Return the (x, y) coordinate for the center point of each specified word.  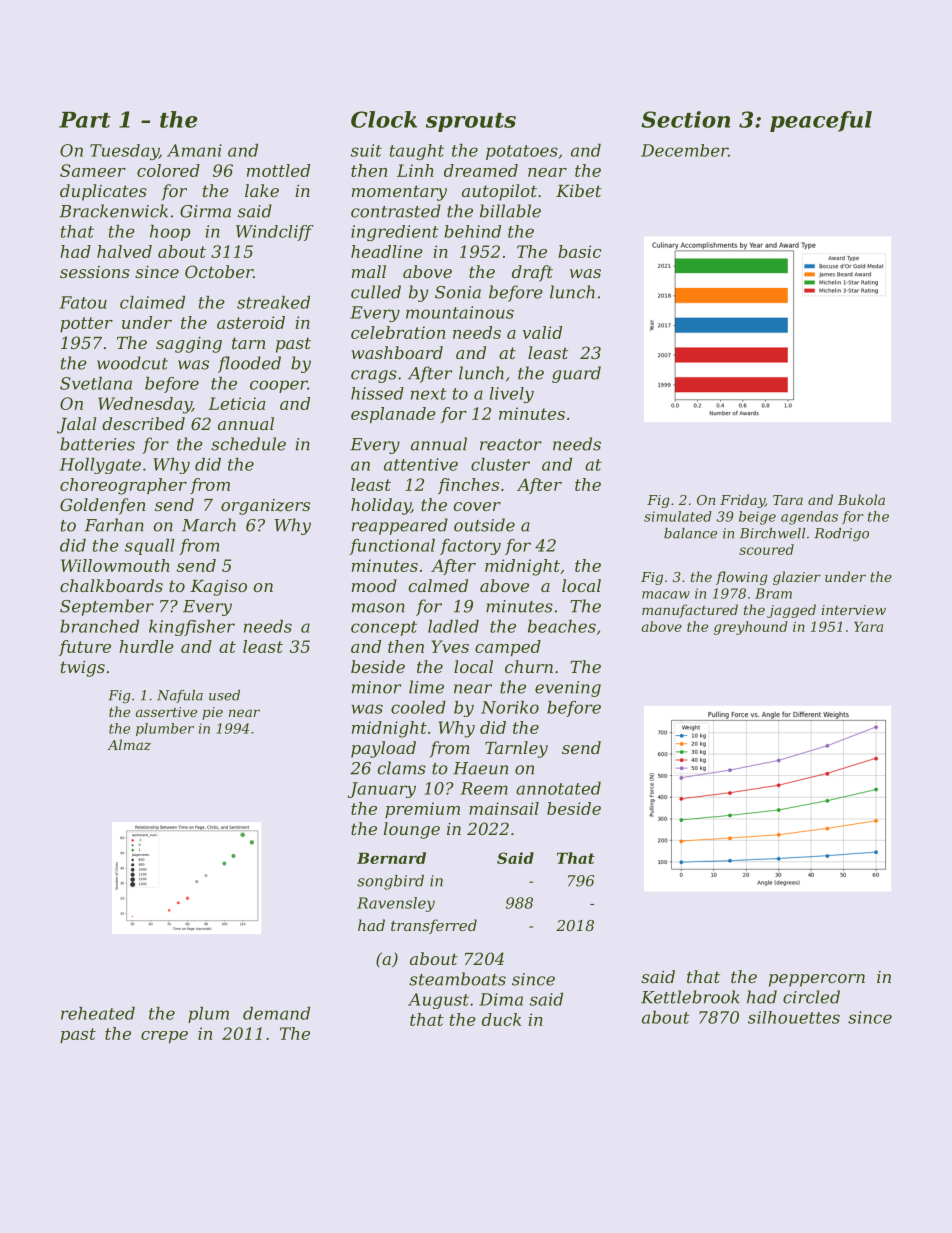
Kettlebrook (690, 997)
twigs (83, 668)
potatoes (522, 152)
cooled (418, 707)
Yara (868, 626)
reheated (98, 1013)
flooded (249, 364)
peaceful (821, 121)
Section (685, 119)
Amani (194, 150)
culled (376, 292)
